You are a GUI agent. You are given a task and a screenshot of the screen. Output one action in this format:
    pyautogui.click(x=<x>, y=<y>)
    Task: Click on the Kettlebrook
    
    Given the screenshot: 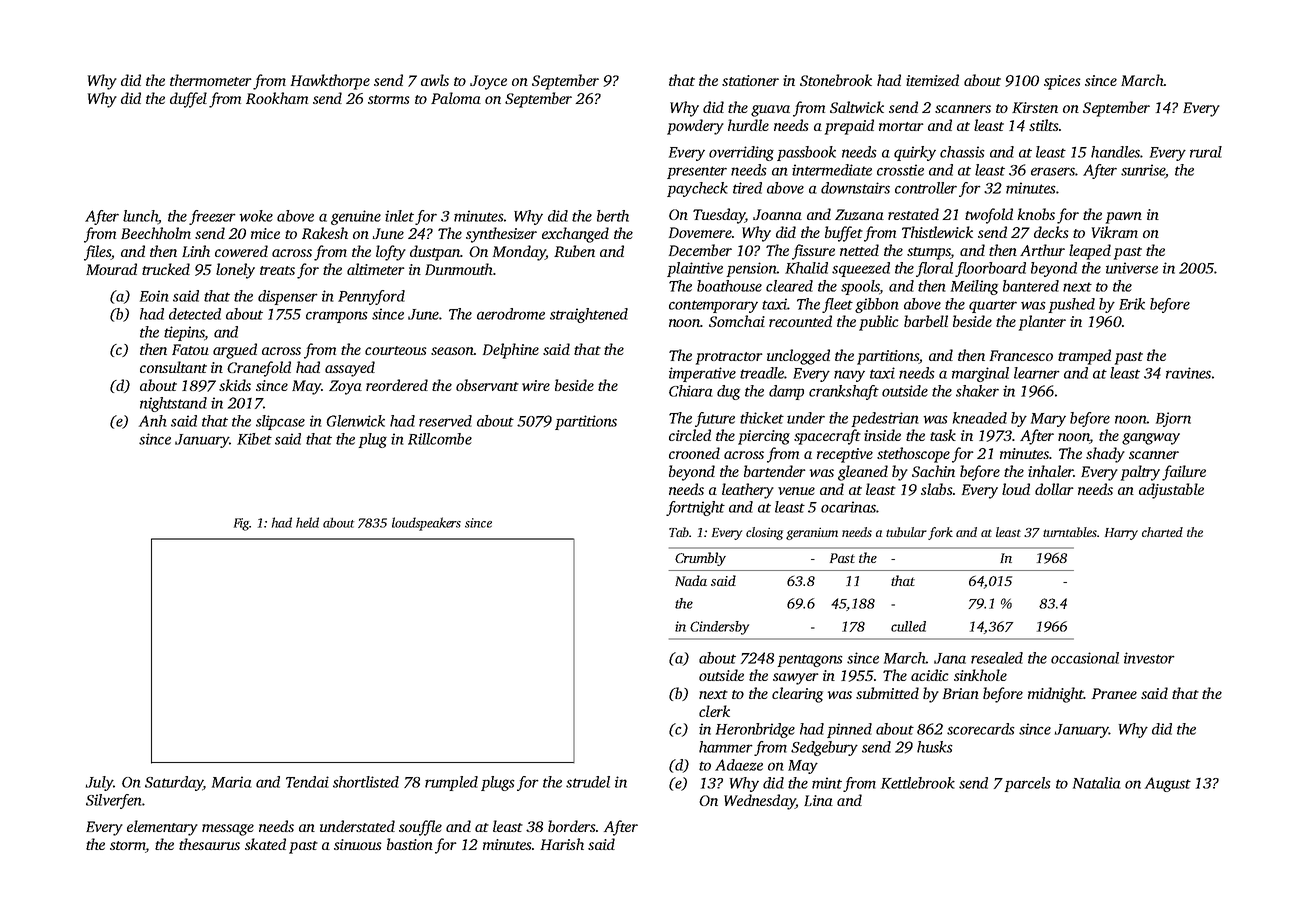 What is the action you would take?
    pyautogui.click(x=918, y=783)
